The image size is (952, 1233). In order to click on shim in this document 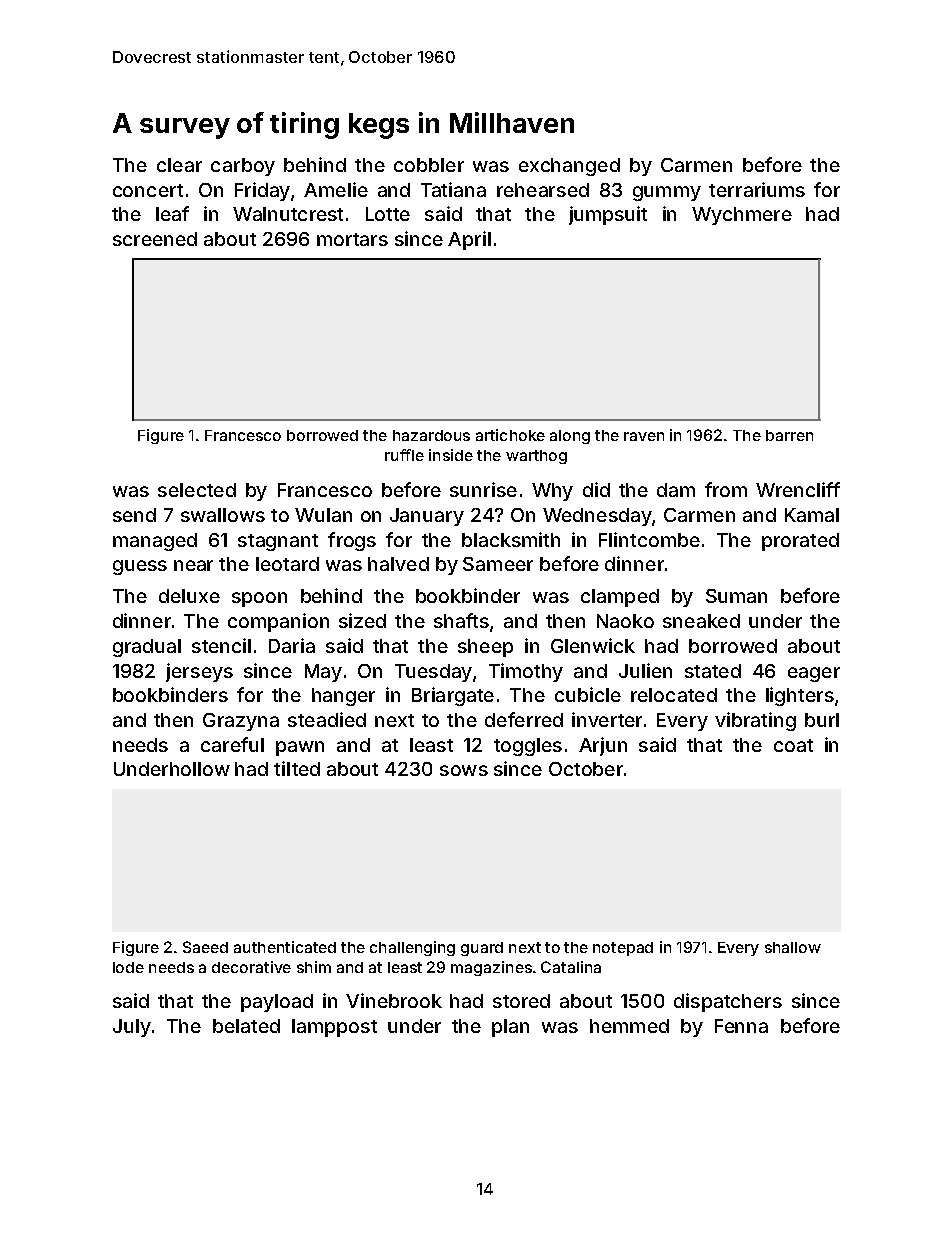, I will do `click(314, 967)`.
